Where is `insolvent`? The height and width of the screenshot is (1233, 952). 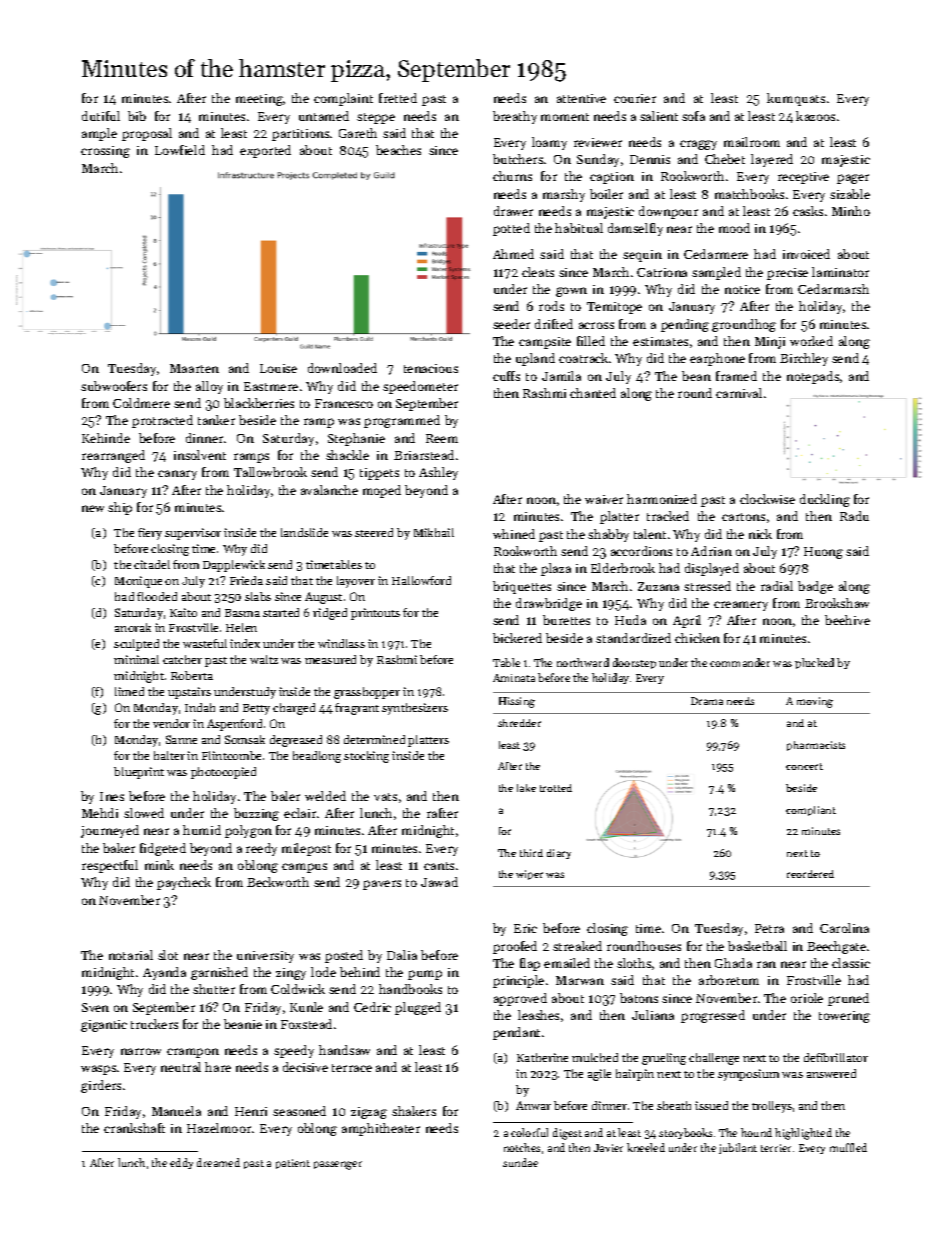
insolvent is located at coordinates (200, 455).
